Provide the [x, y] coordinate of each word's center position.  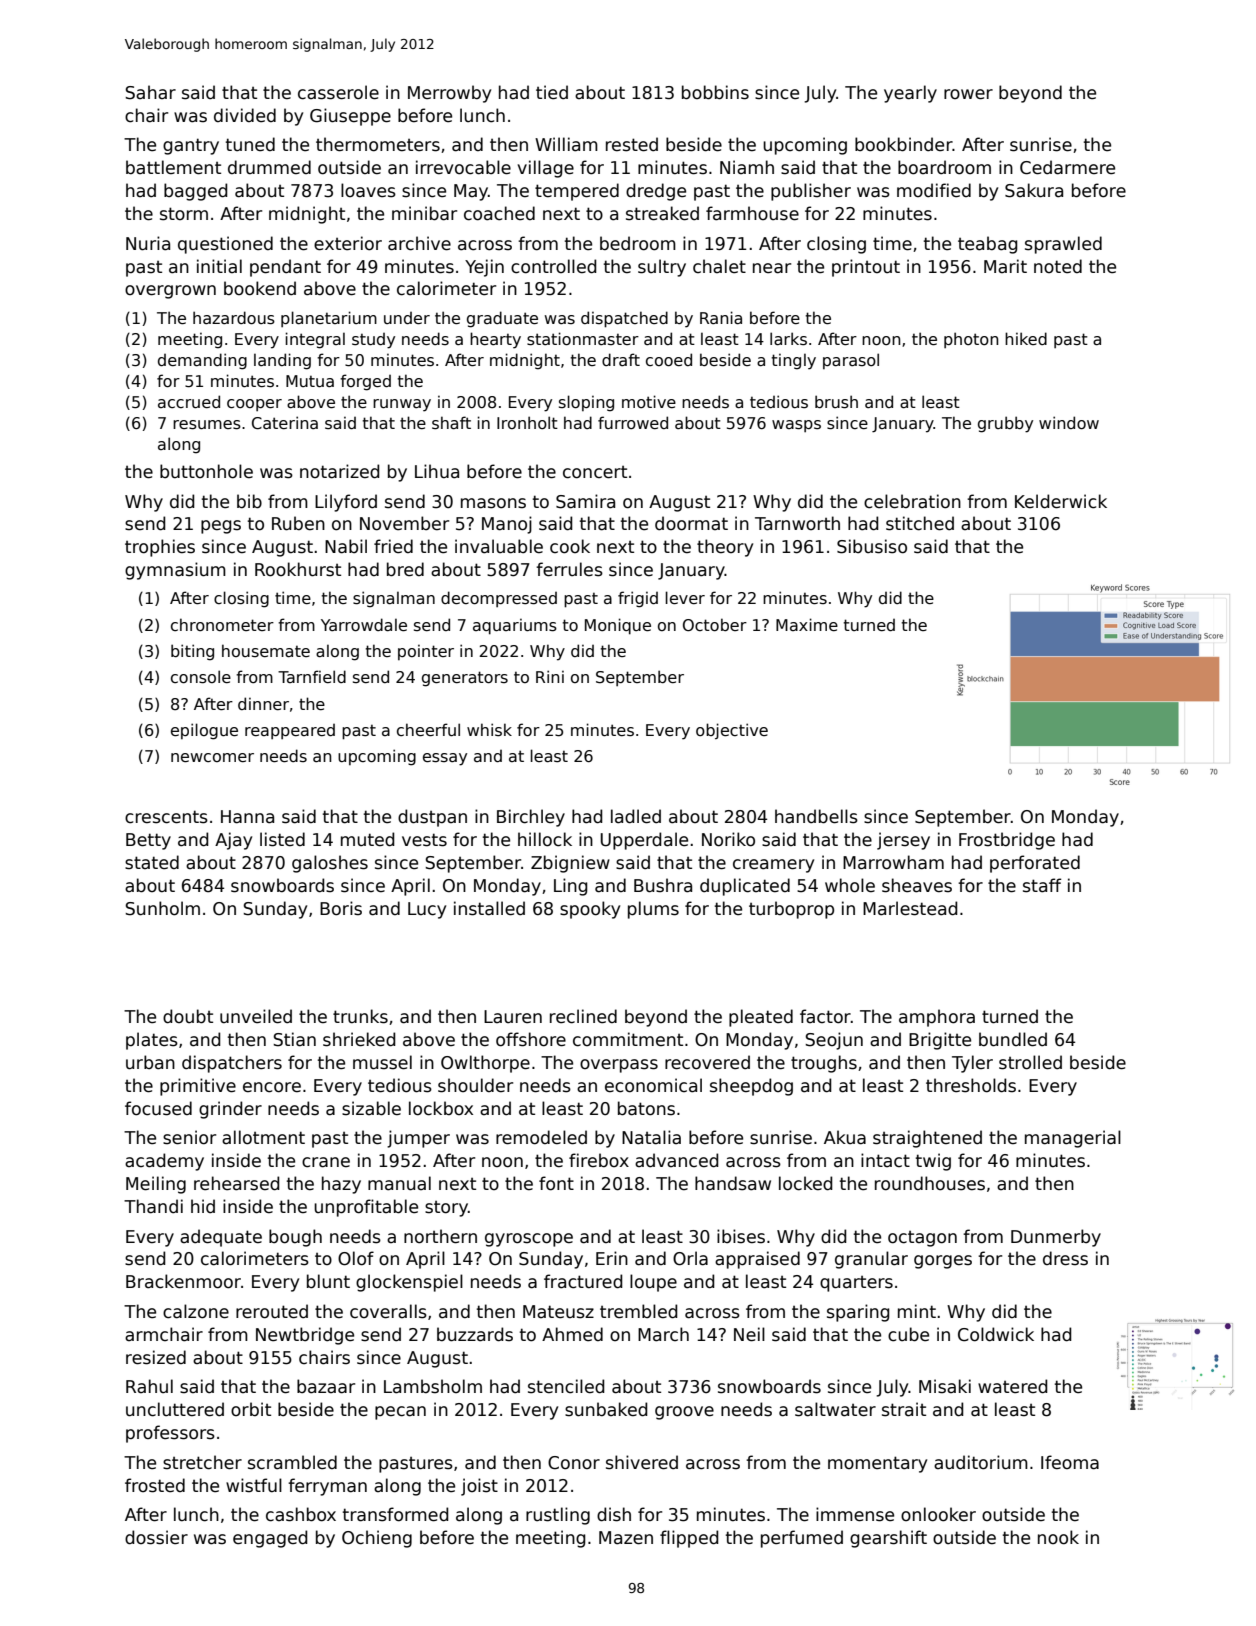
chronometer [222, 624]
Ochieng [377, 1539]
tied [552, 92]
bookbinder [904, 144]
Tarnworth [797, 523]
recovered [707, 1062]
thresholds [971, 1085]
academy [164, 1162]
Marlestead [910, 908]
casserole [338, 92]
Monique [618, 626]
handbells [816, 816]
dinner [263, 703]
